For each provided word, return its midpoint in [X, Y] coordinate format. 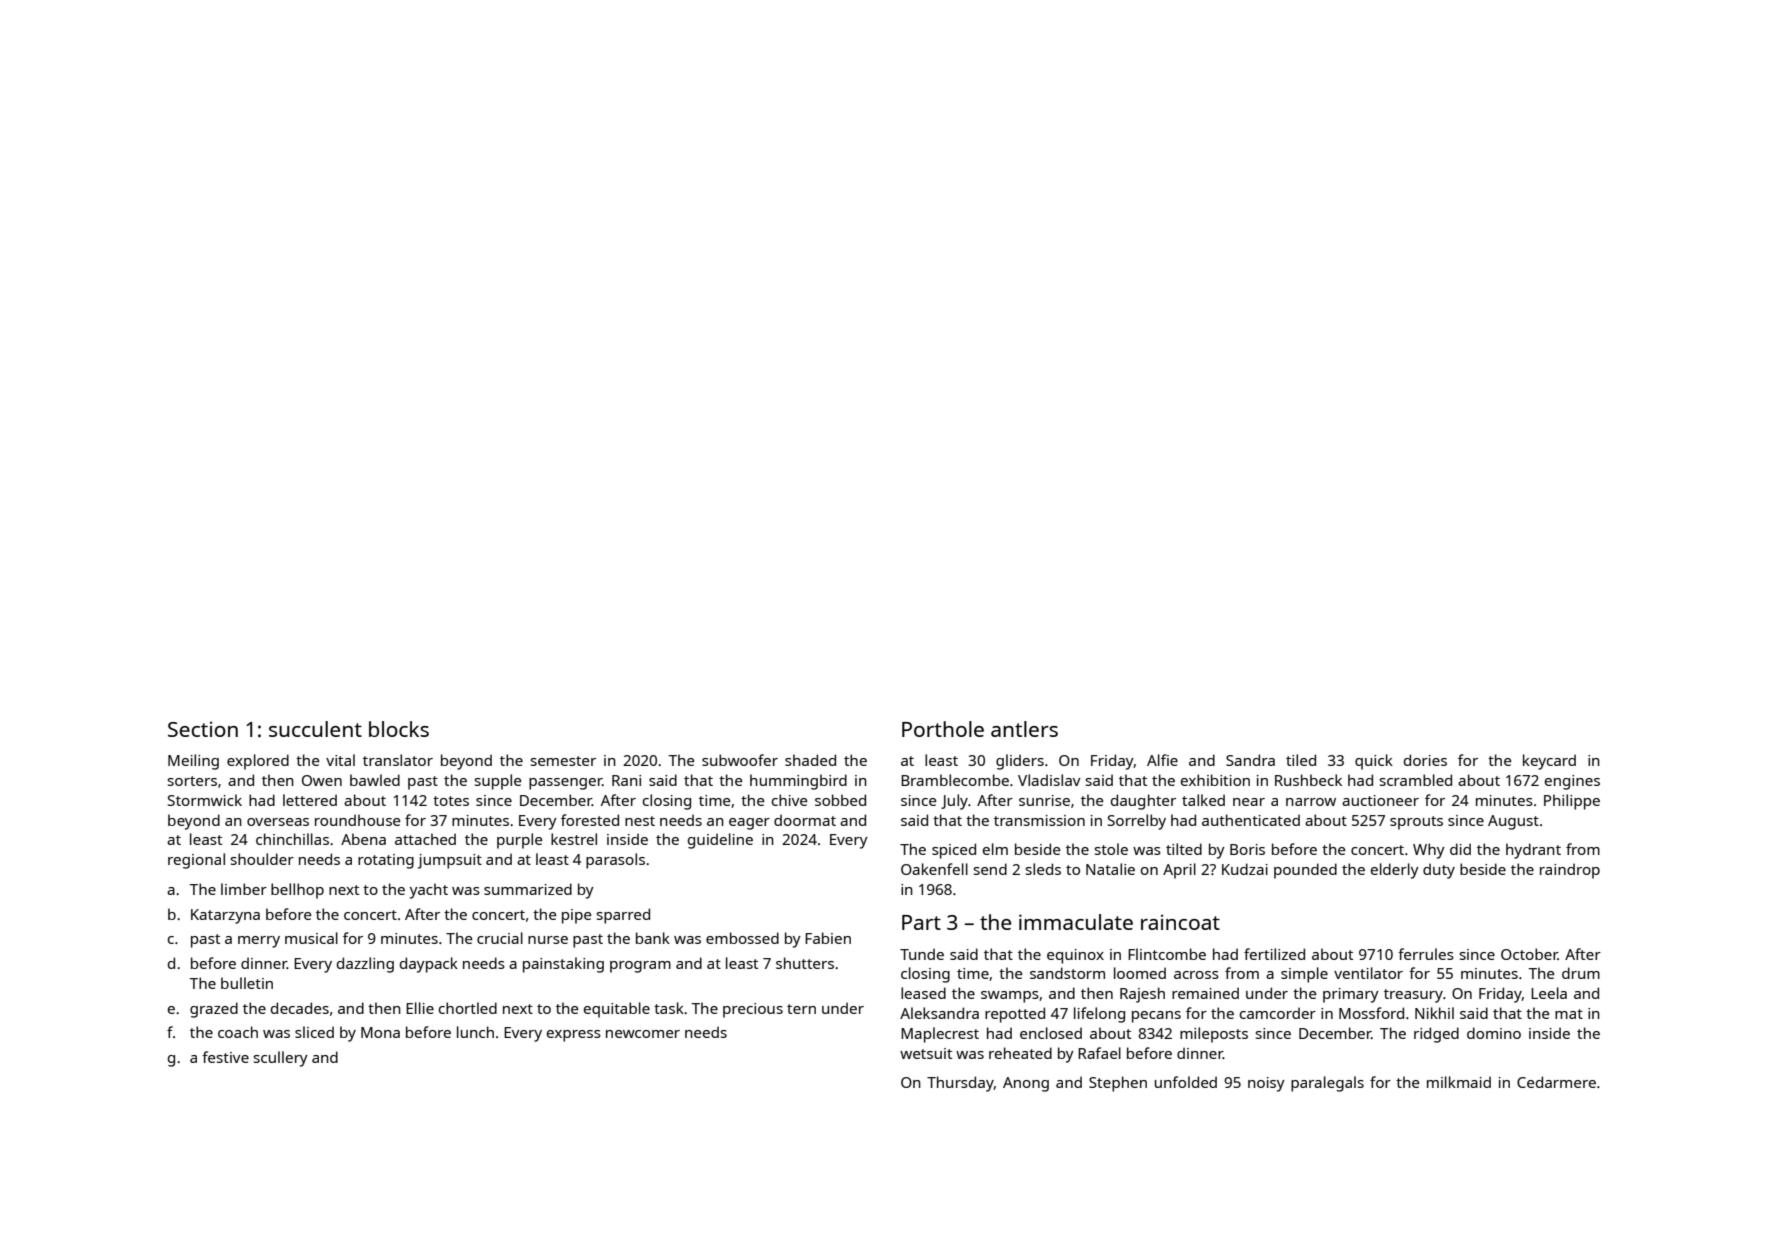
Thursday [960, 1084]
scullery [281, 1059]
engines [1572, 782]
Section [203, 729]
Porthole [943, 729]
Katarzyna [225, 916]
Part [921, 922]
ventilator [1368, 973]
